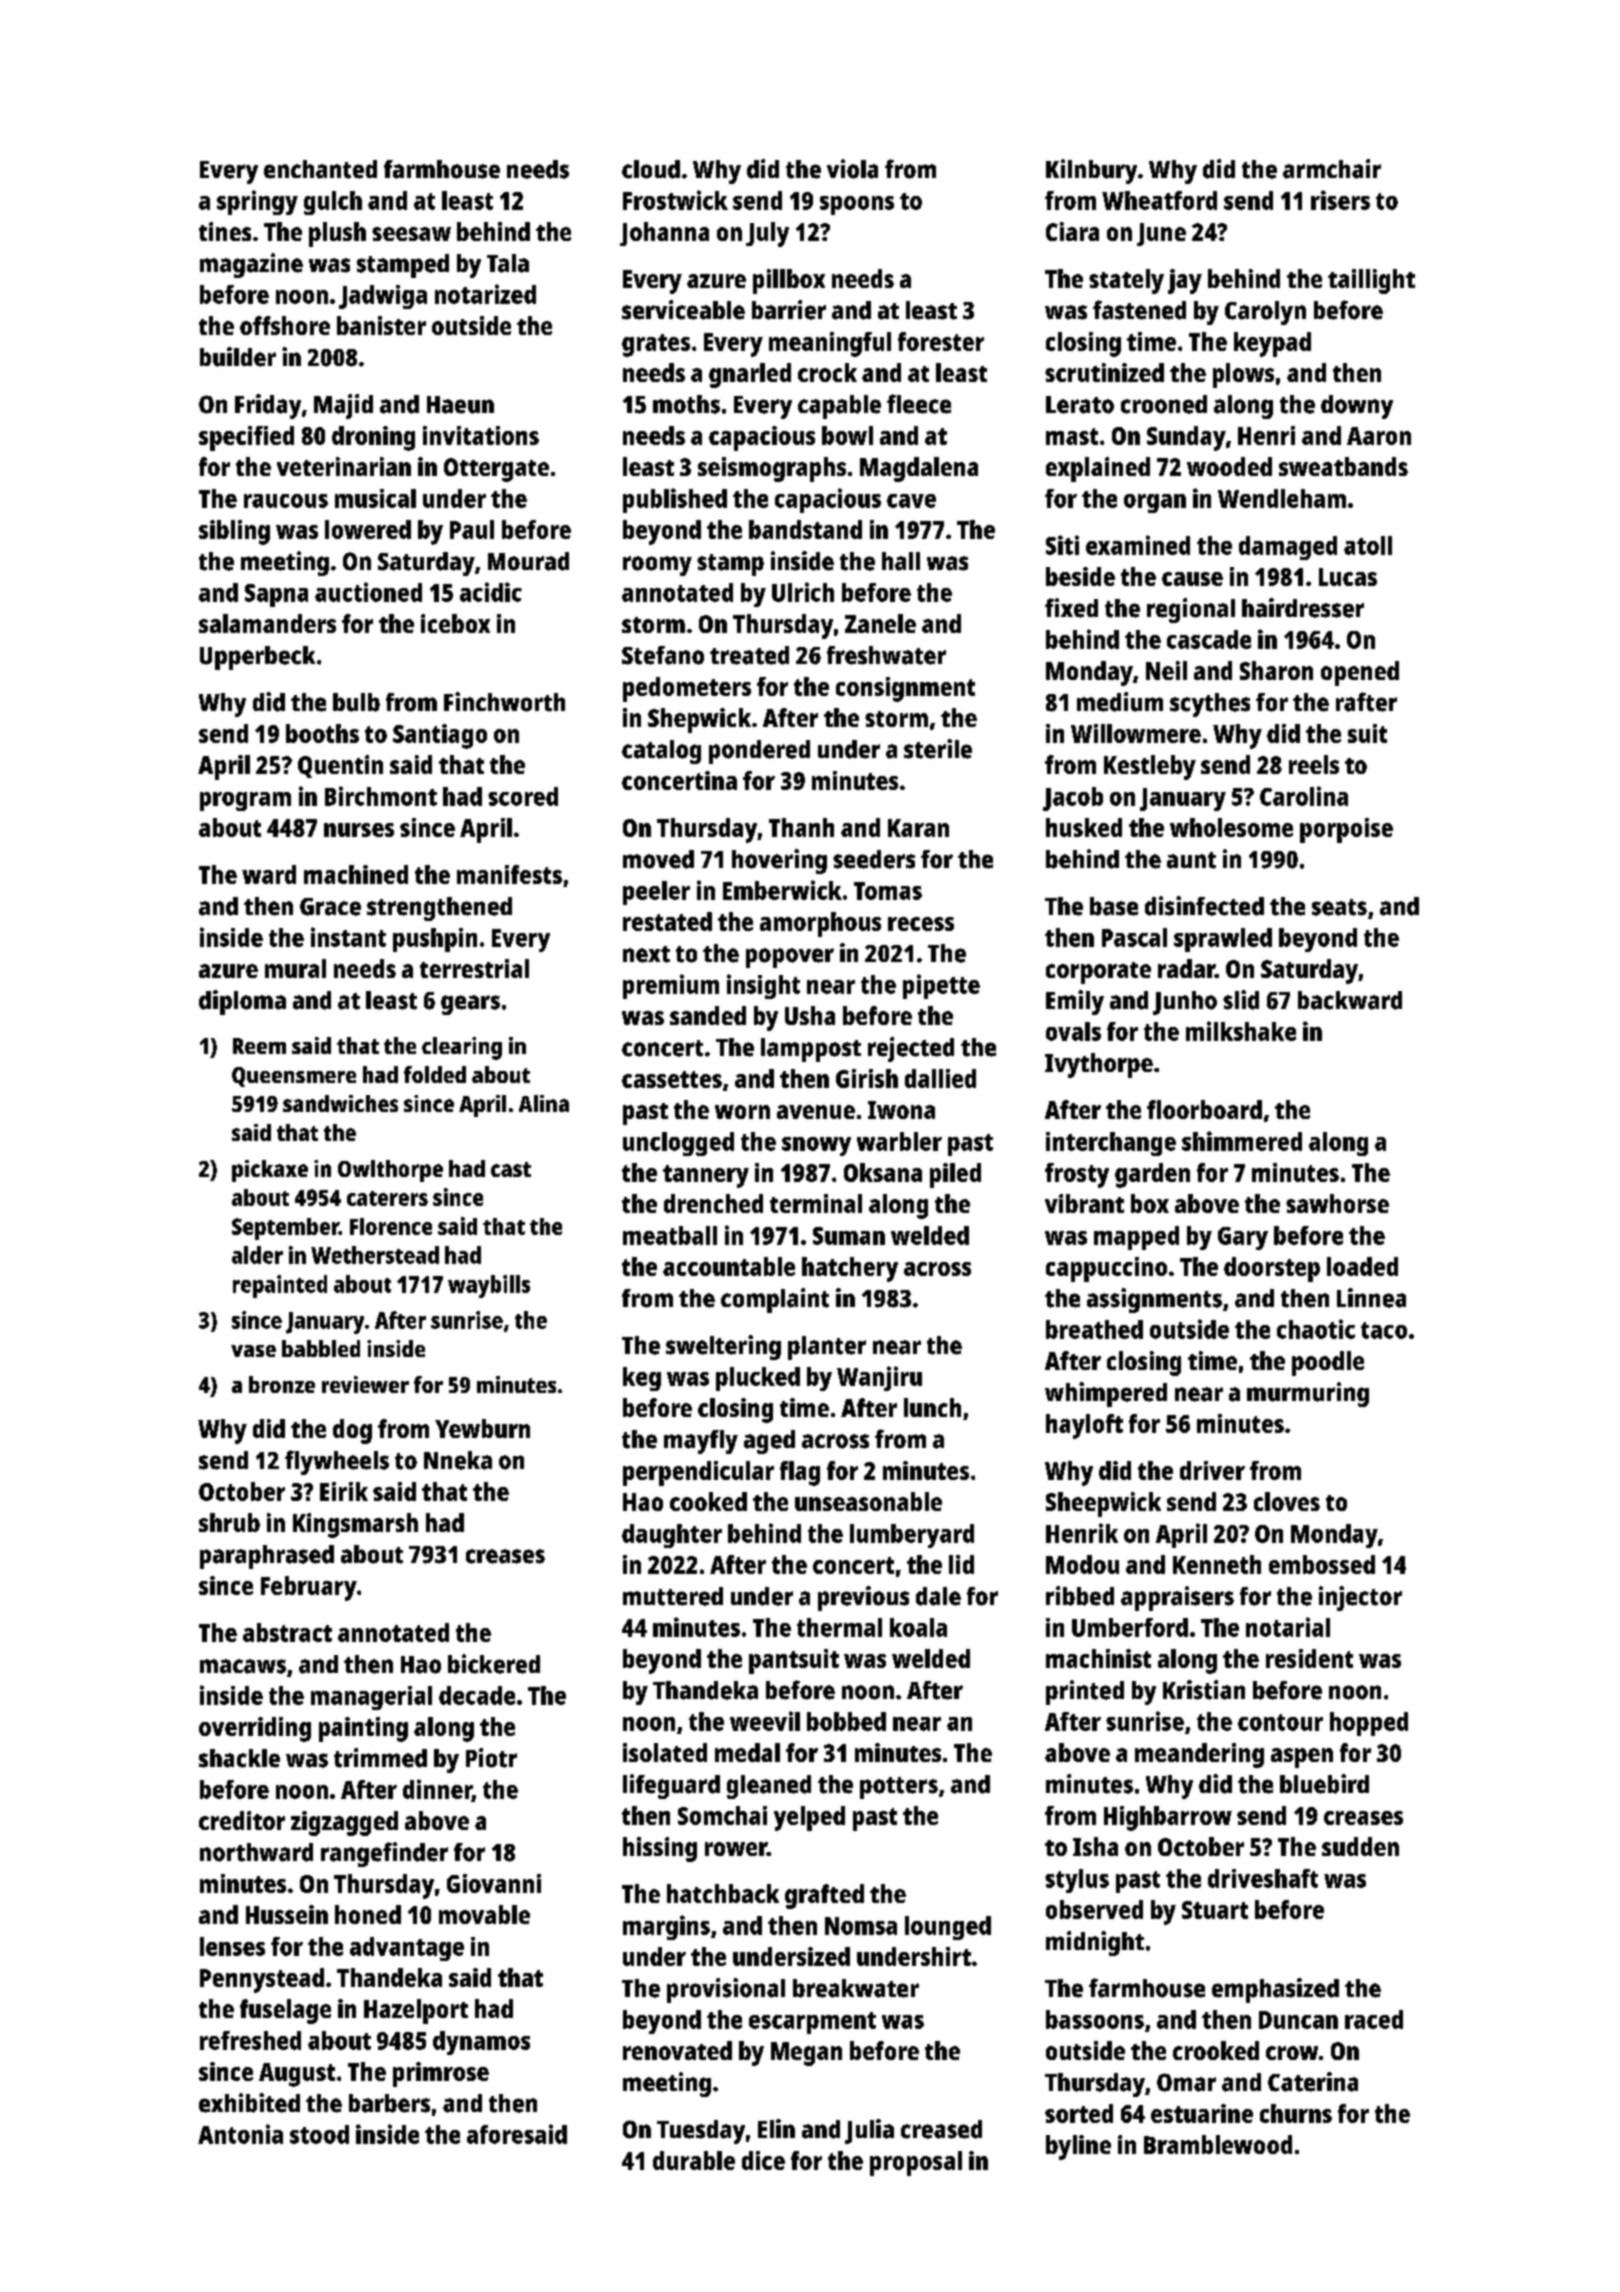  Describe the element at coordinates (1186, 438) in the image. I see `Sunday` at that location.
